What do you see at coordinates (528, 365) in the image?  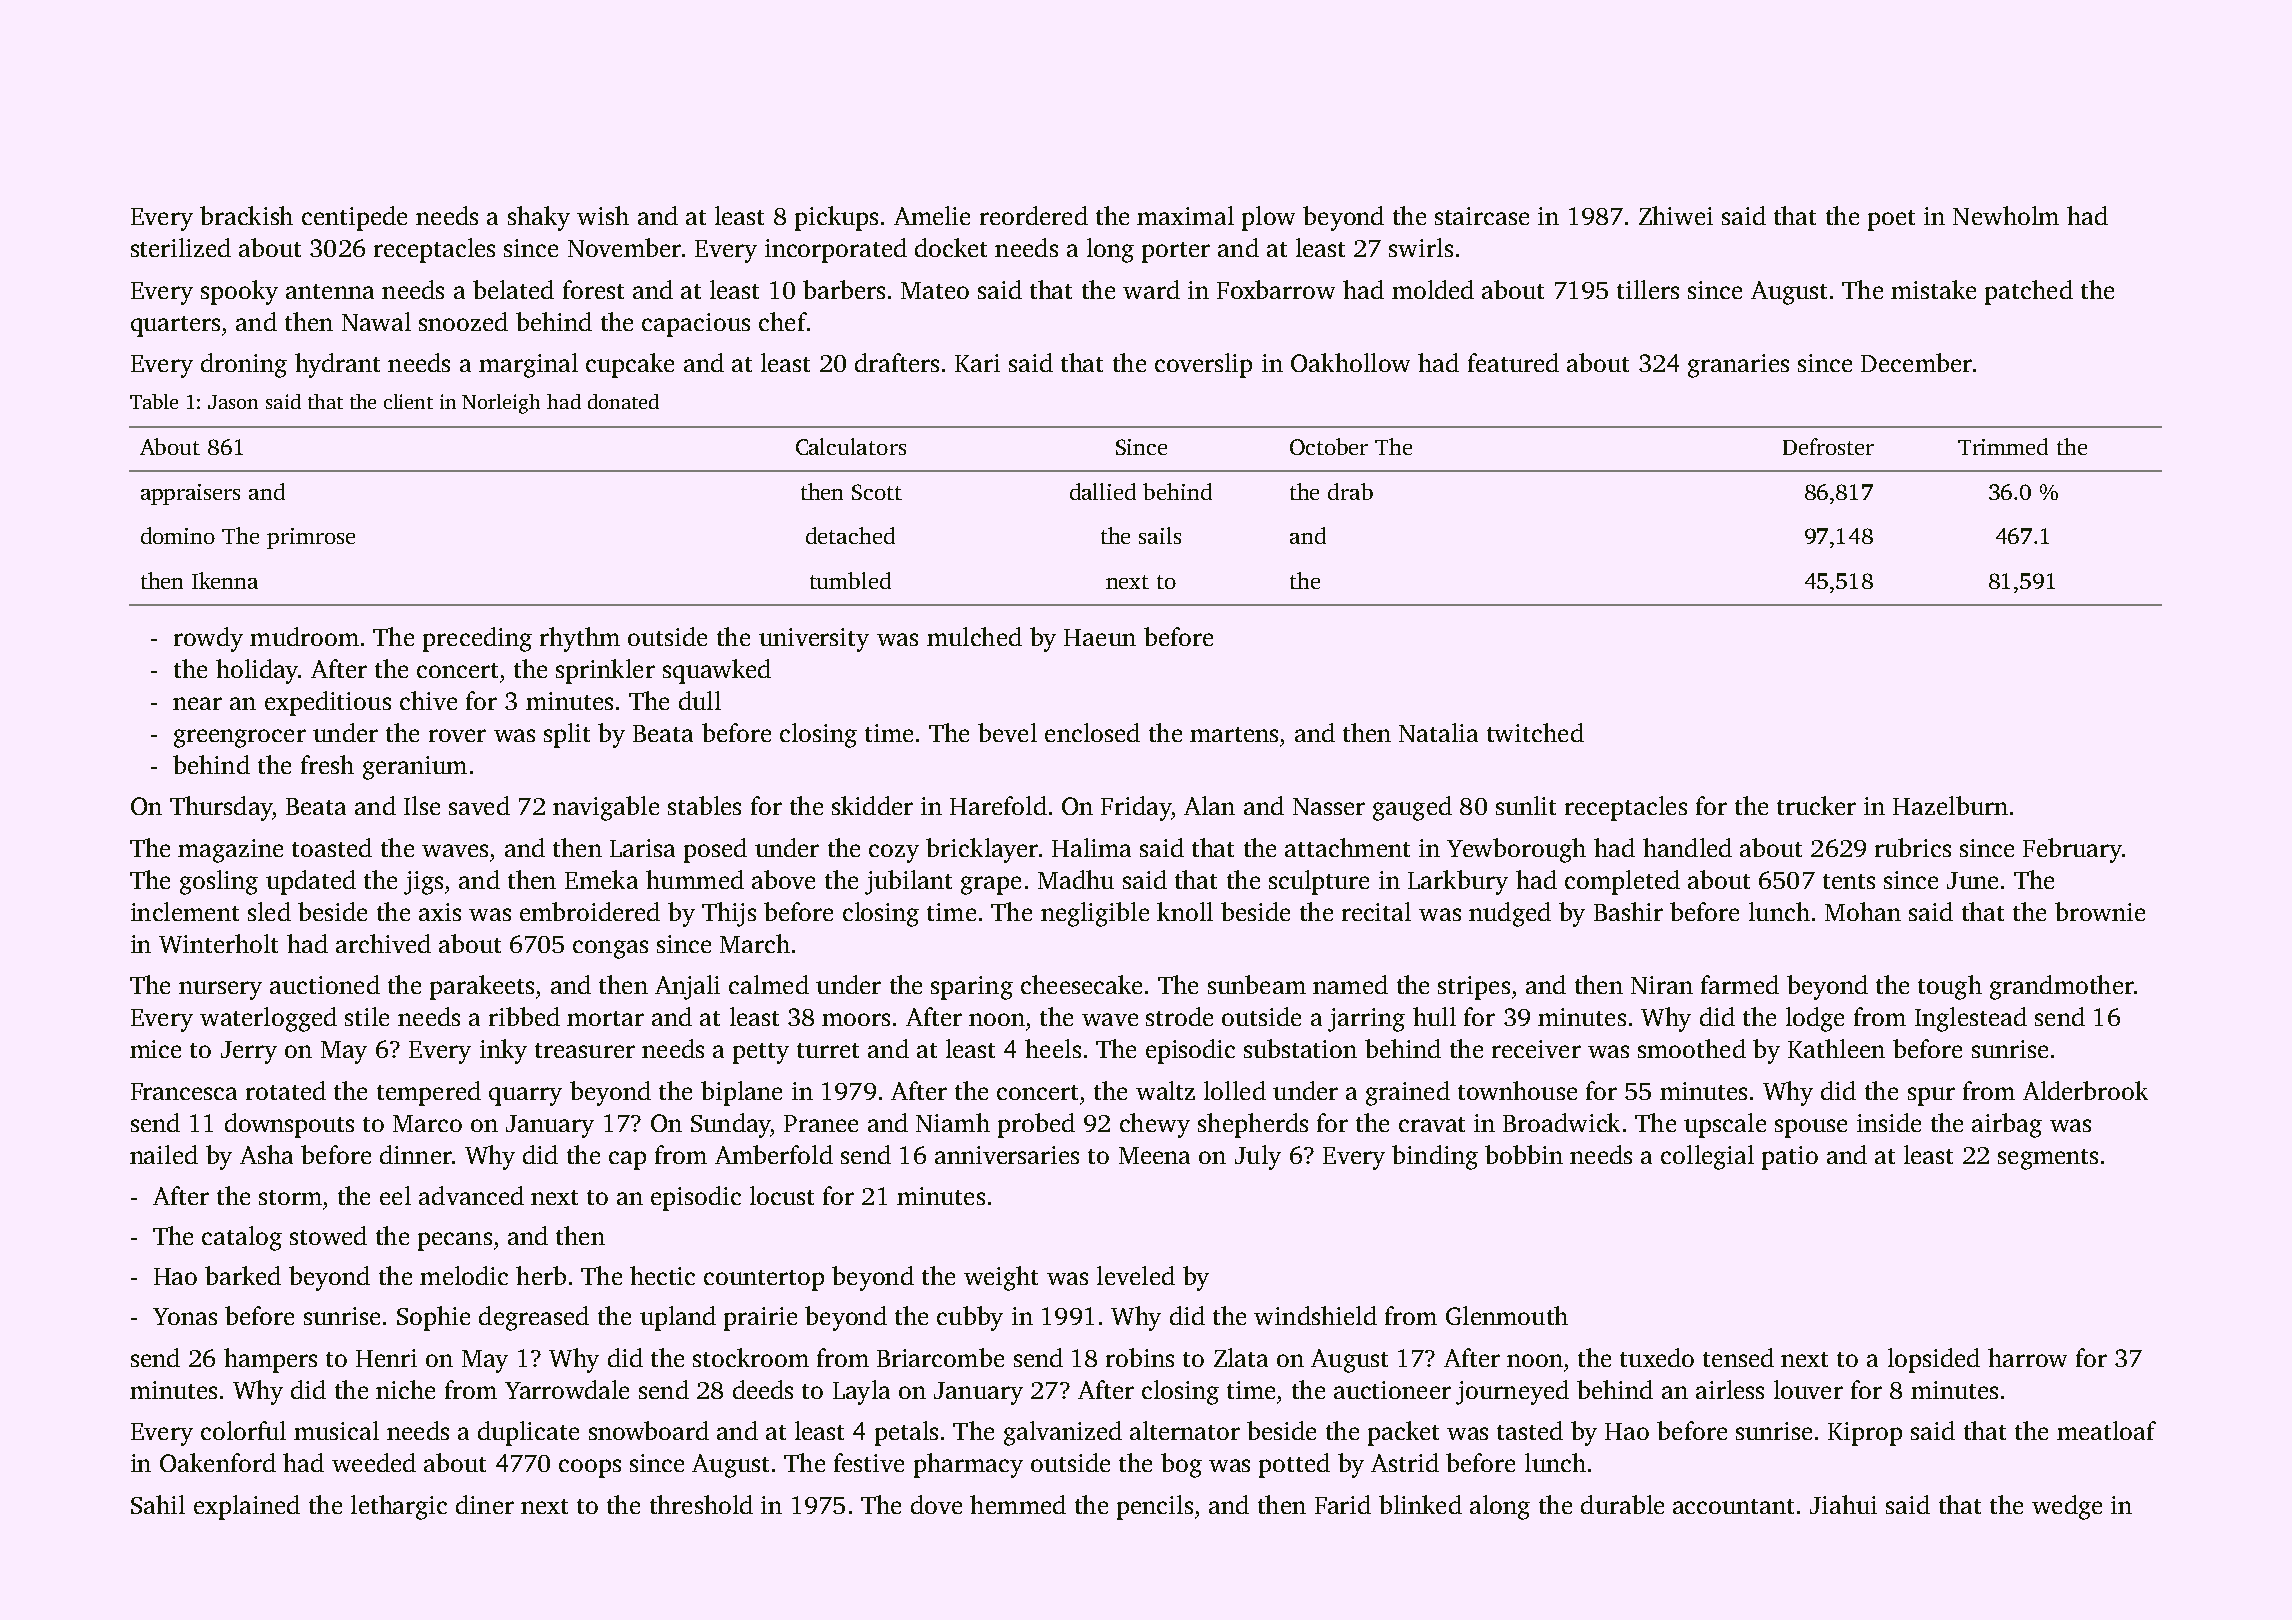 I see `marginal` at bounding box center [528, 365].
